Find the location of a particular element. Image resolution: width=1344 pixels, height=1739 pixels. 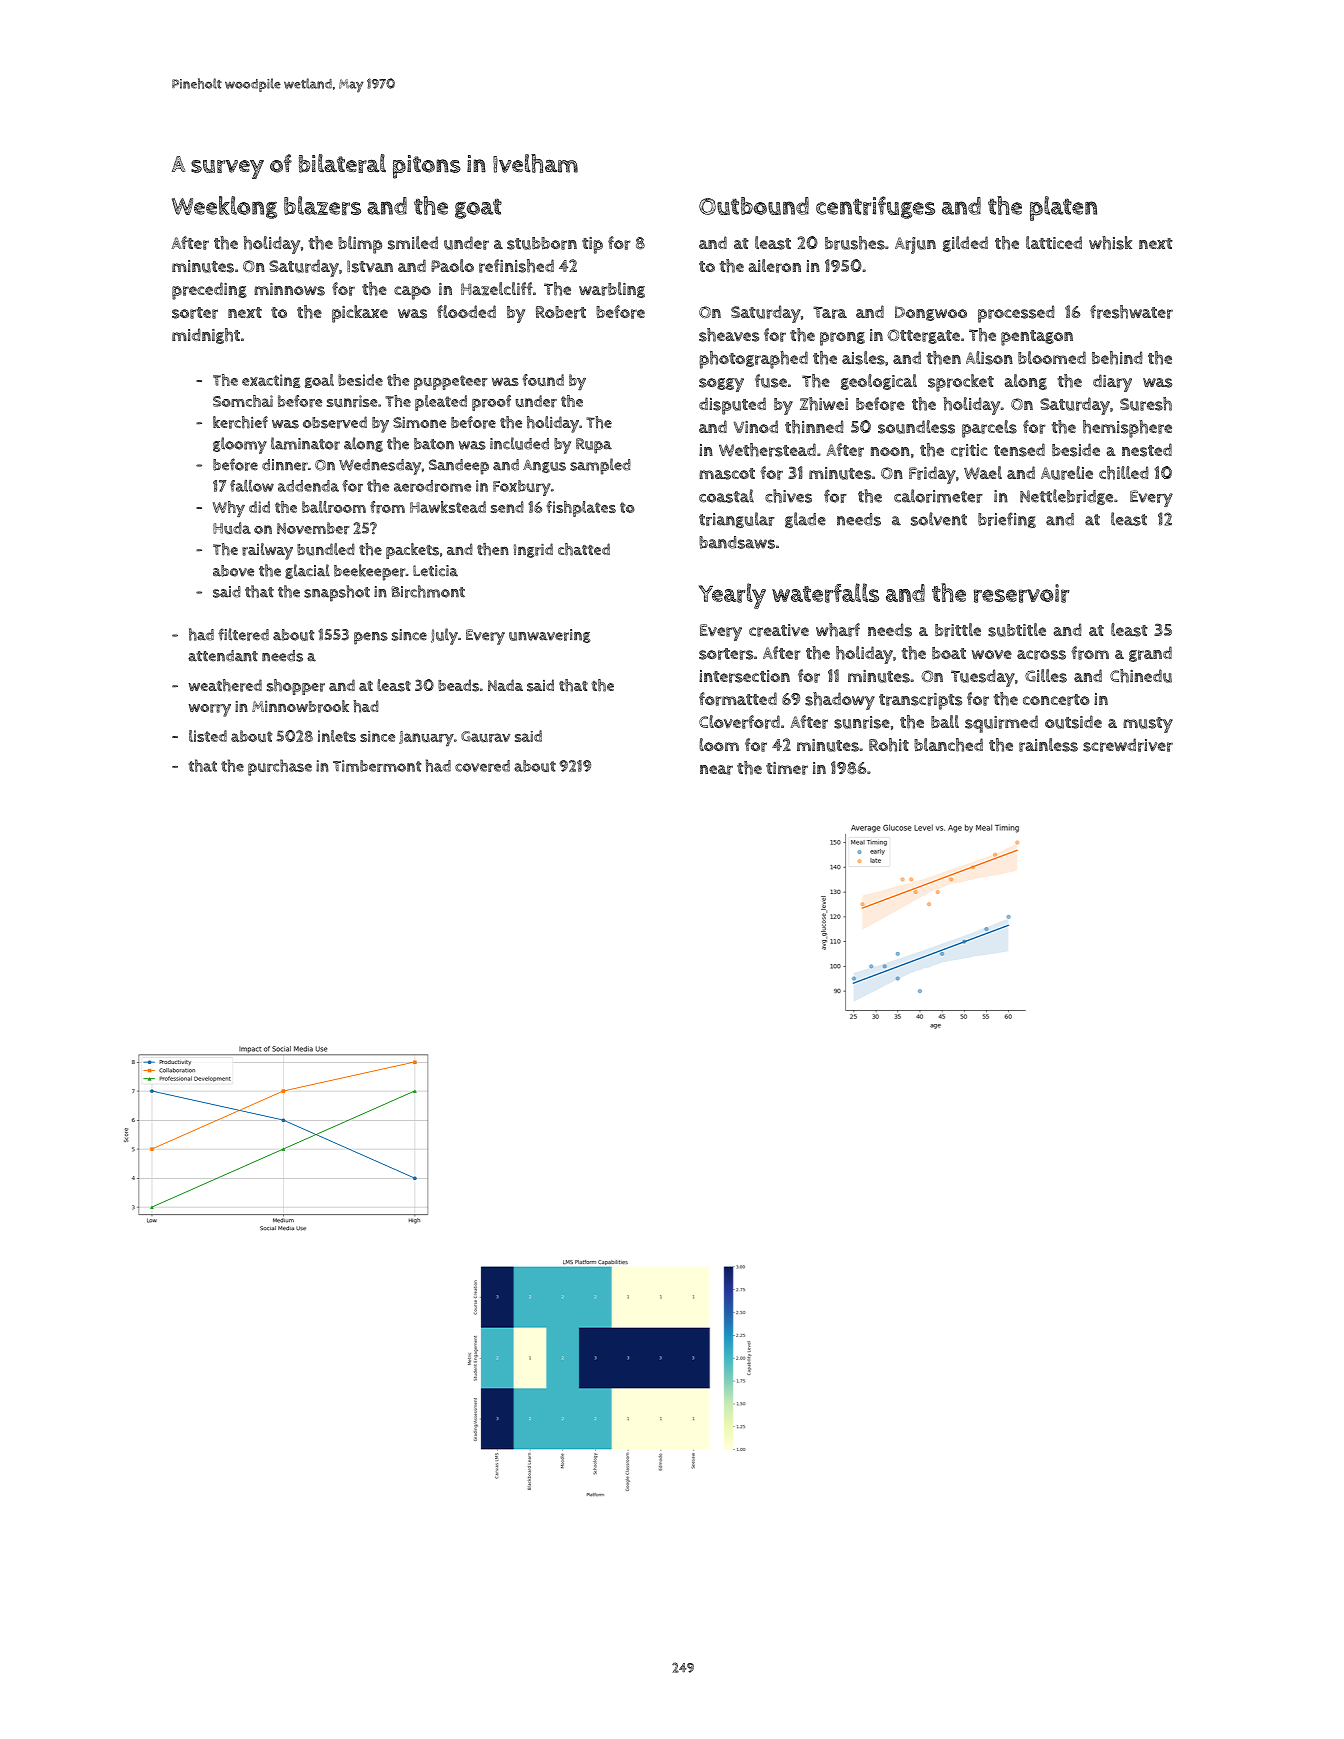

Outbound is located at coordinates (754, 206).
